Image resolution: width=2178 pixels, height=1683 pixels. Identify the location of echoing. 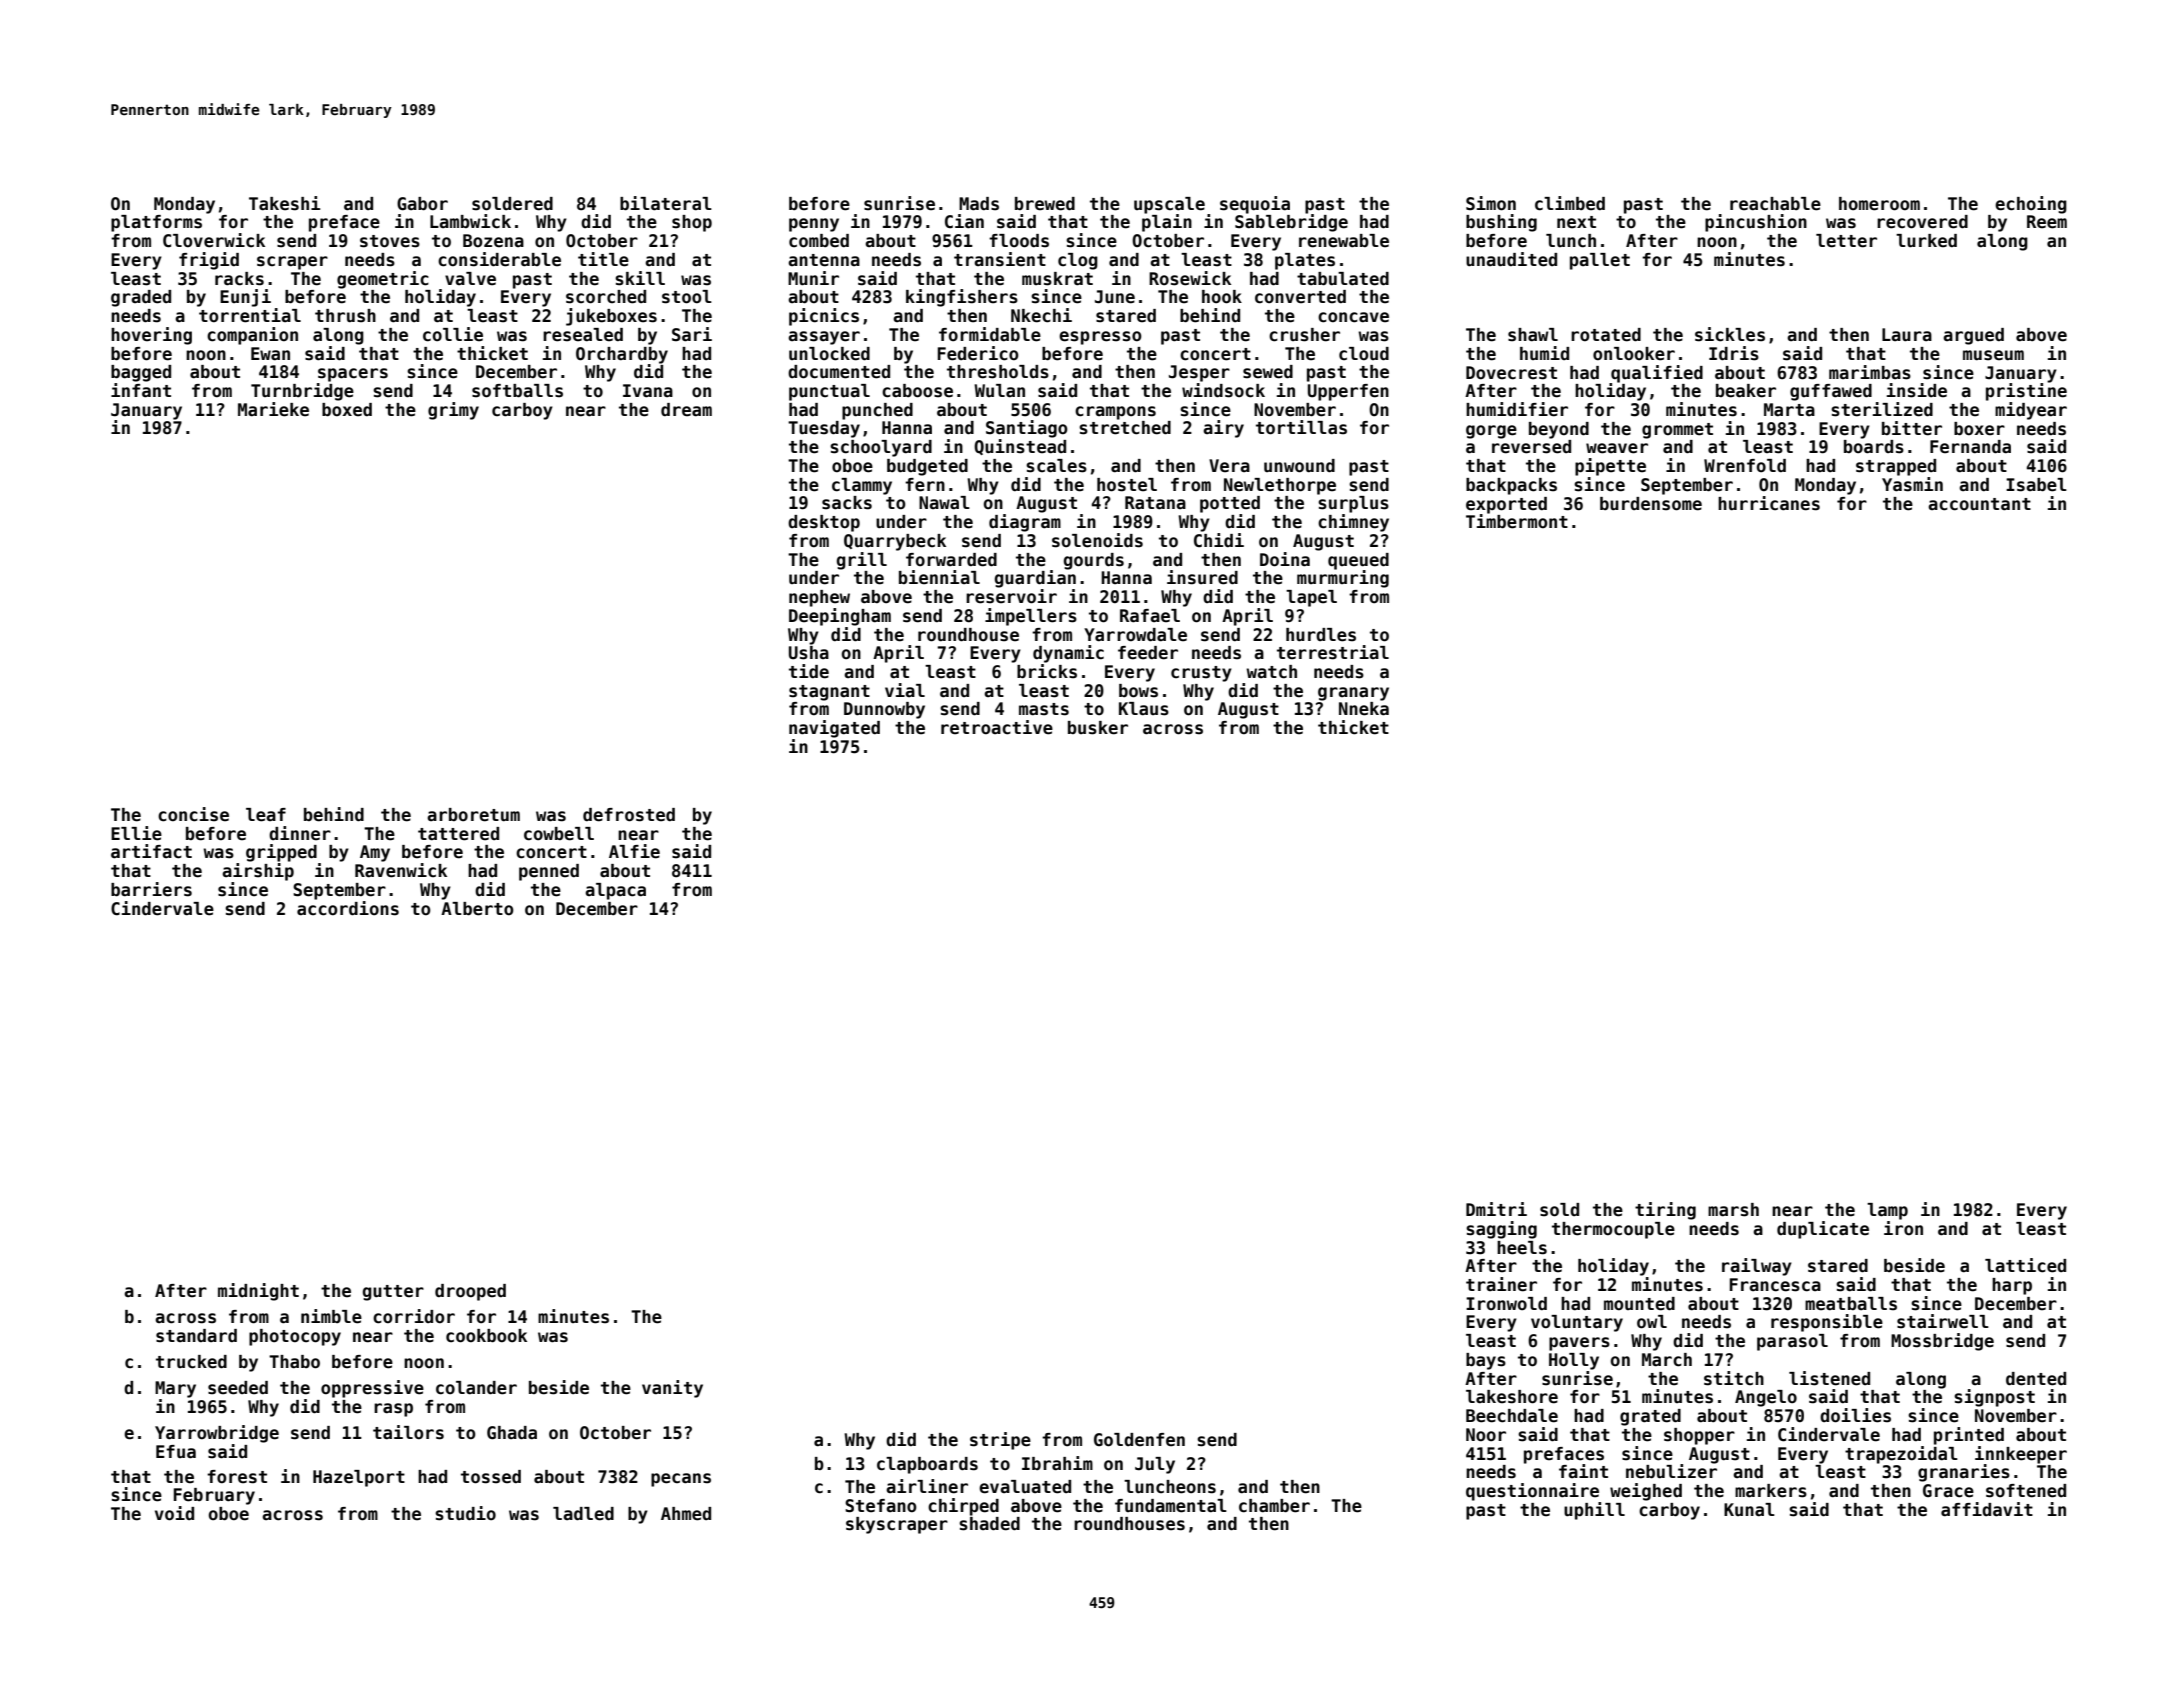
(2031, 205).
